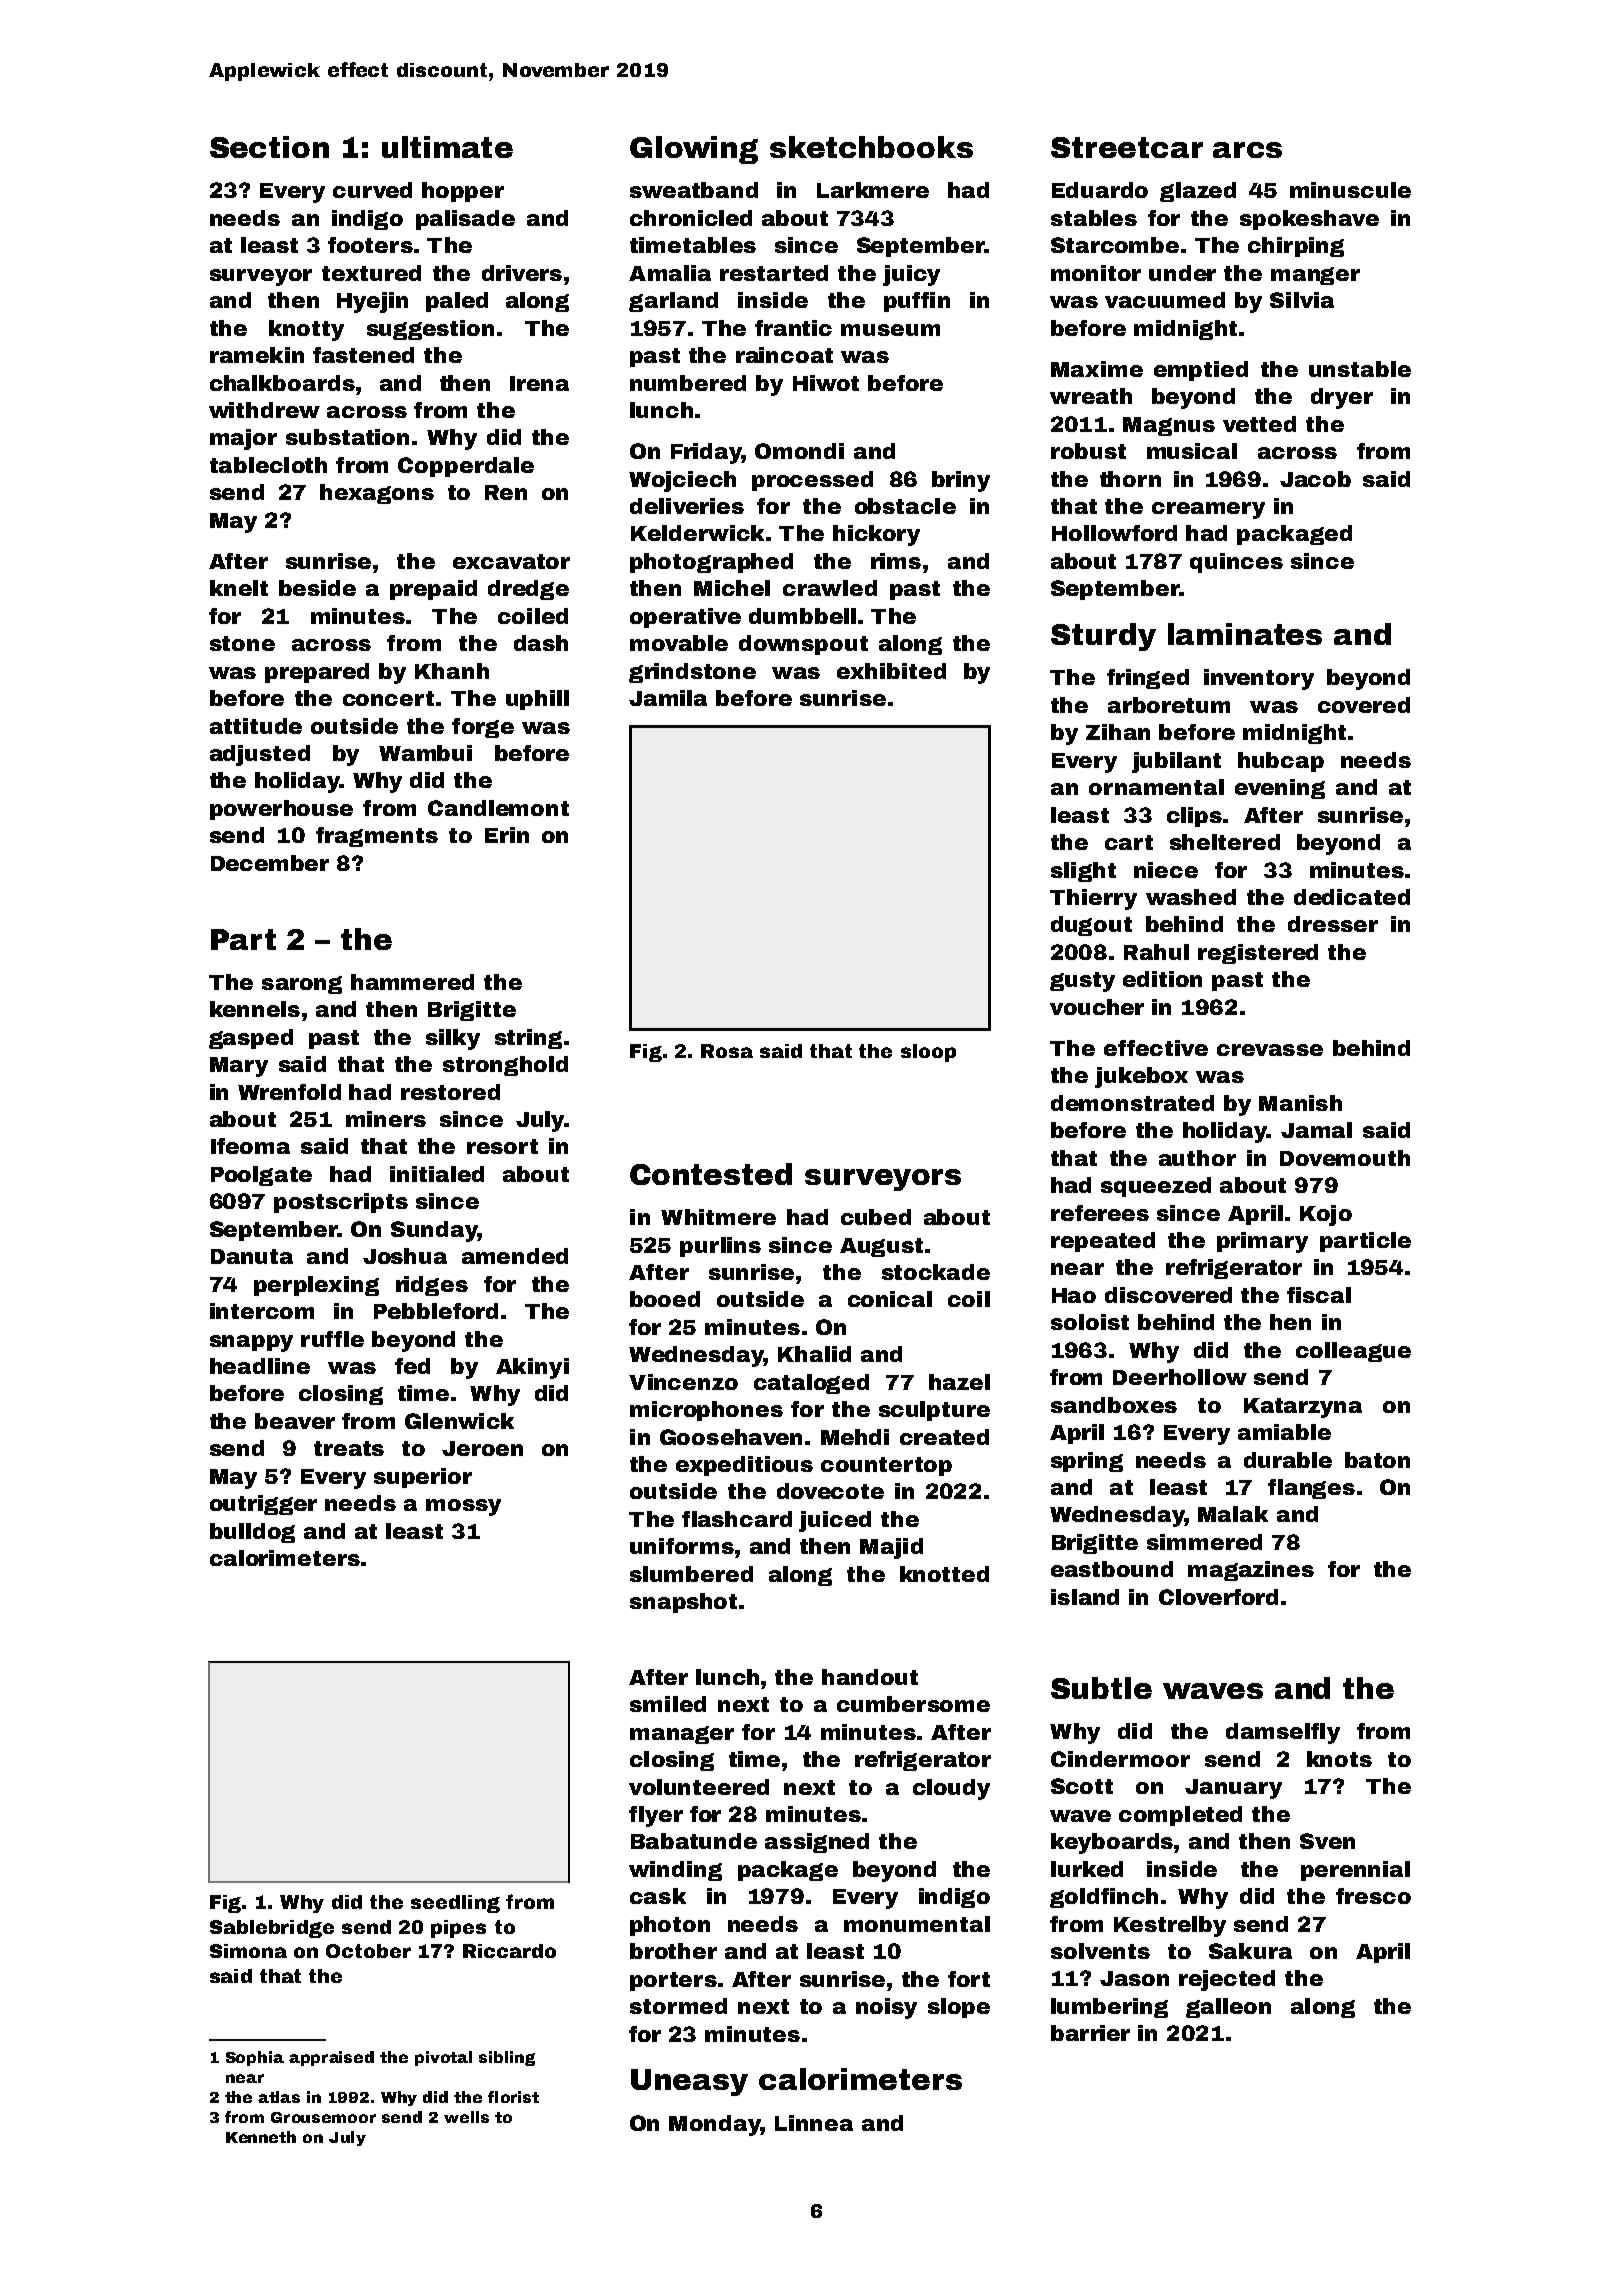 The width and height of the screenshot is (1620, 2292). What do you see at coordinates (682, 1546) in the screenshot?
I see `uniforms` at bounding box center [682, 1546].
